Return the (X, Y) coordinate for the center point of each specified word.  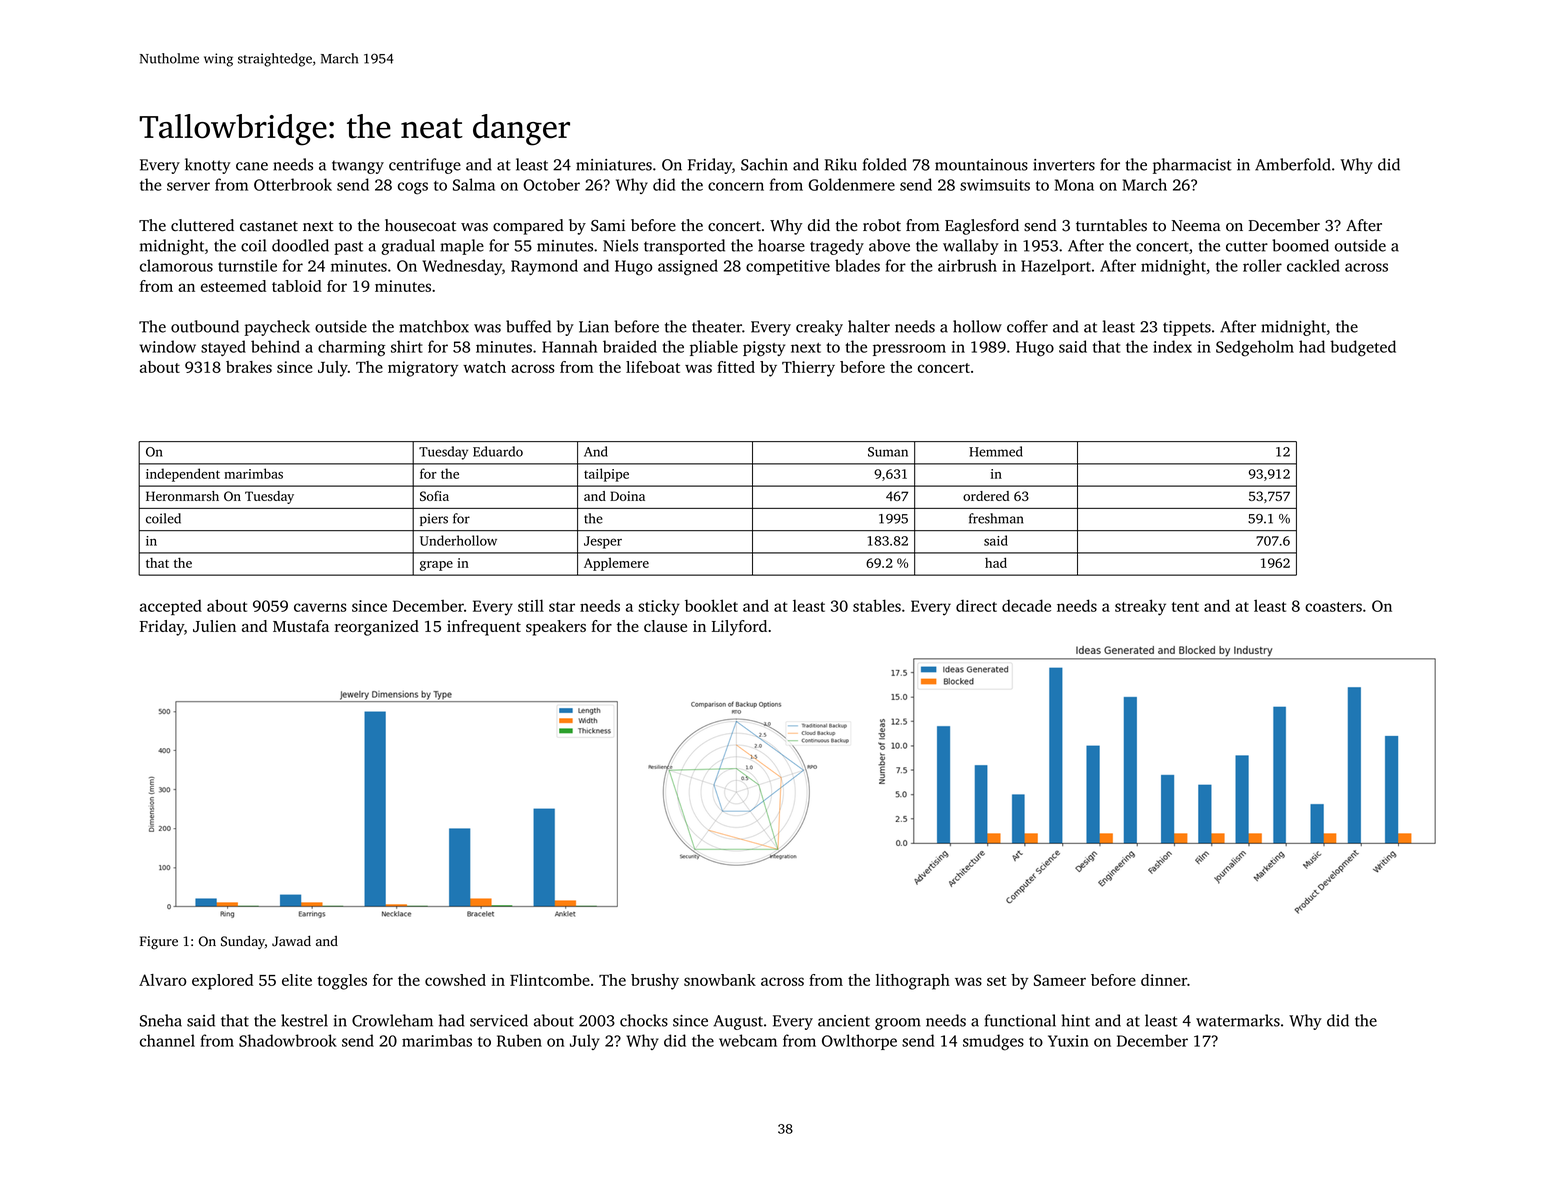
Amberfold (1293, 164)
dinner (1164, 980)
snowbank (720, 980)
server (188, 186)
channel (167, 1040)
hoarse (781, 245)
